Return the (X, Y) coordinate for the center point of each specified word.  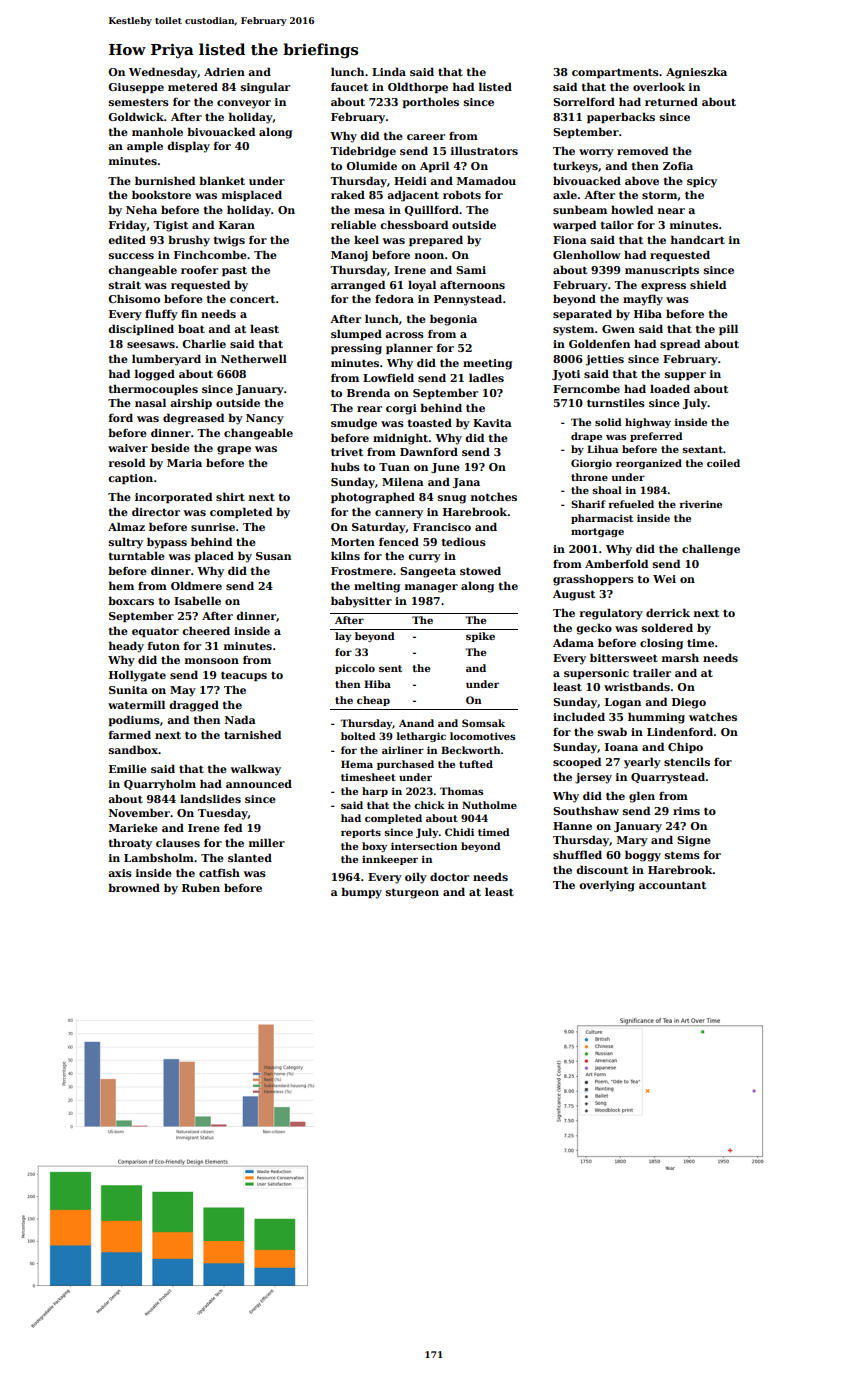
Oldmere (196, 585)
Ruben (201, 887)
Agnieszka (696, 73)
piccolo (355, 669)
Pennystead (468, 300)
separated (582, 314)
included (579, 716)
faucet (349, 87)
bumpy (361, 893)
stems (682, 855)
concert (252, 299)
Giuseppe (136, 88)
